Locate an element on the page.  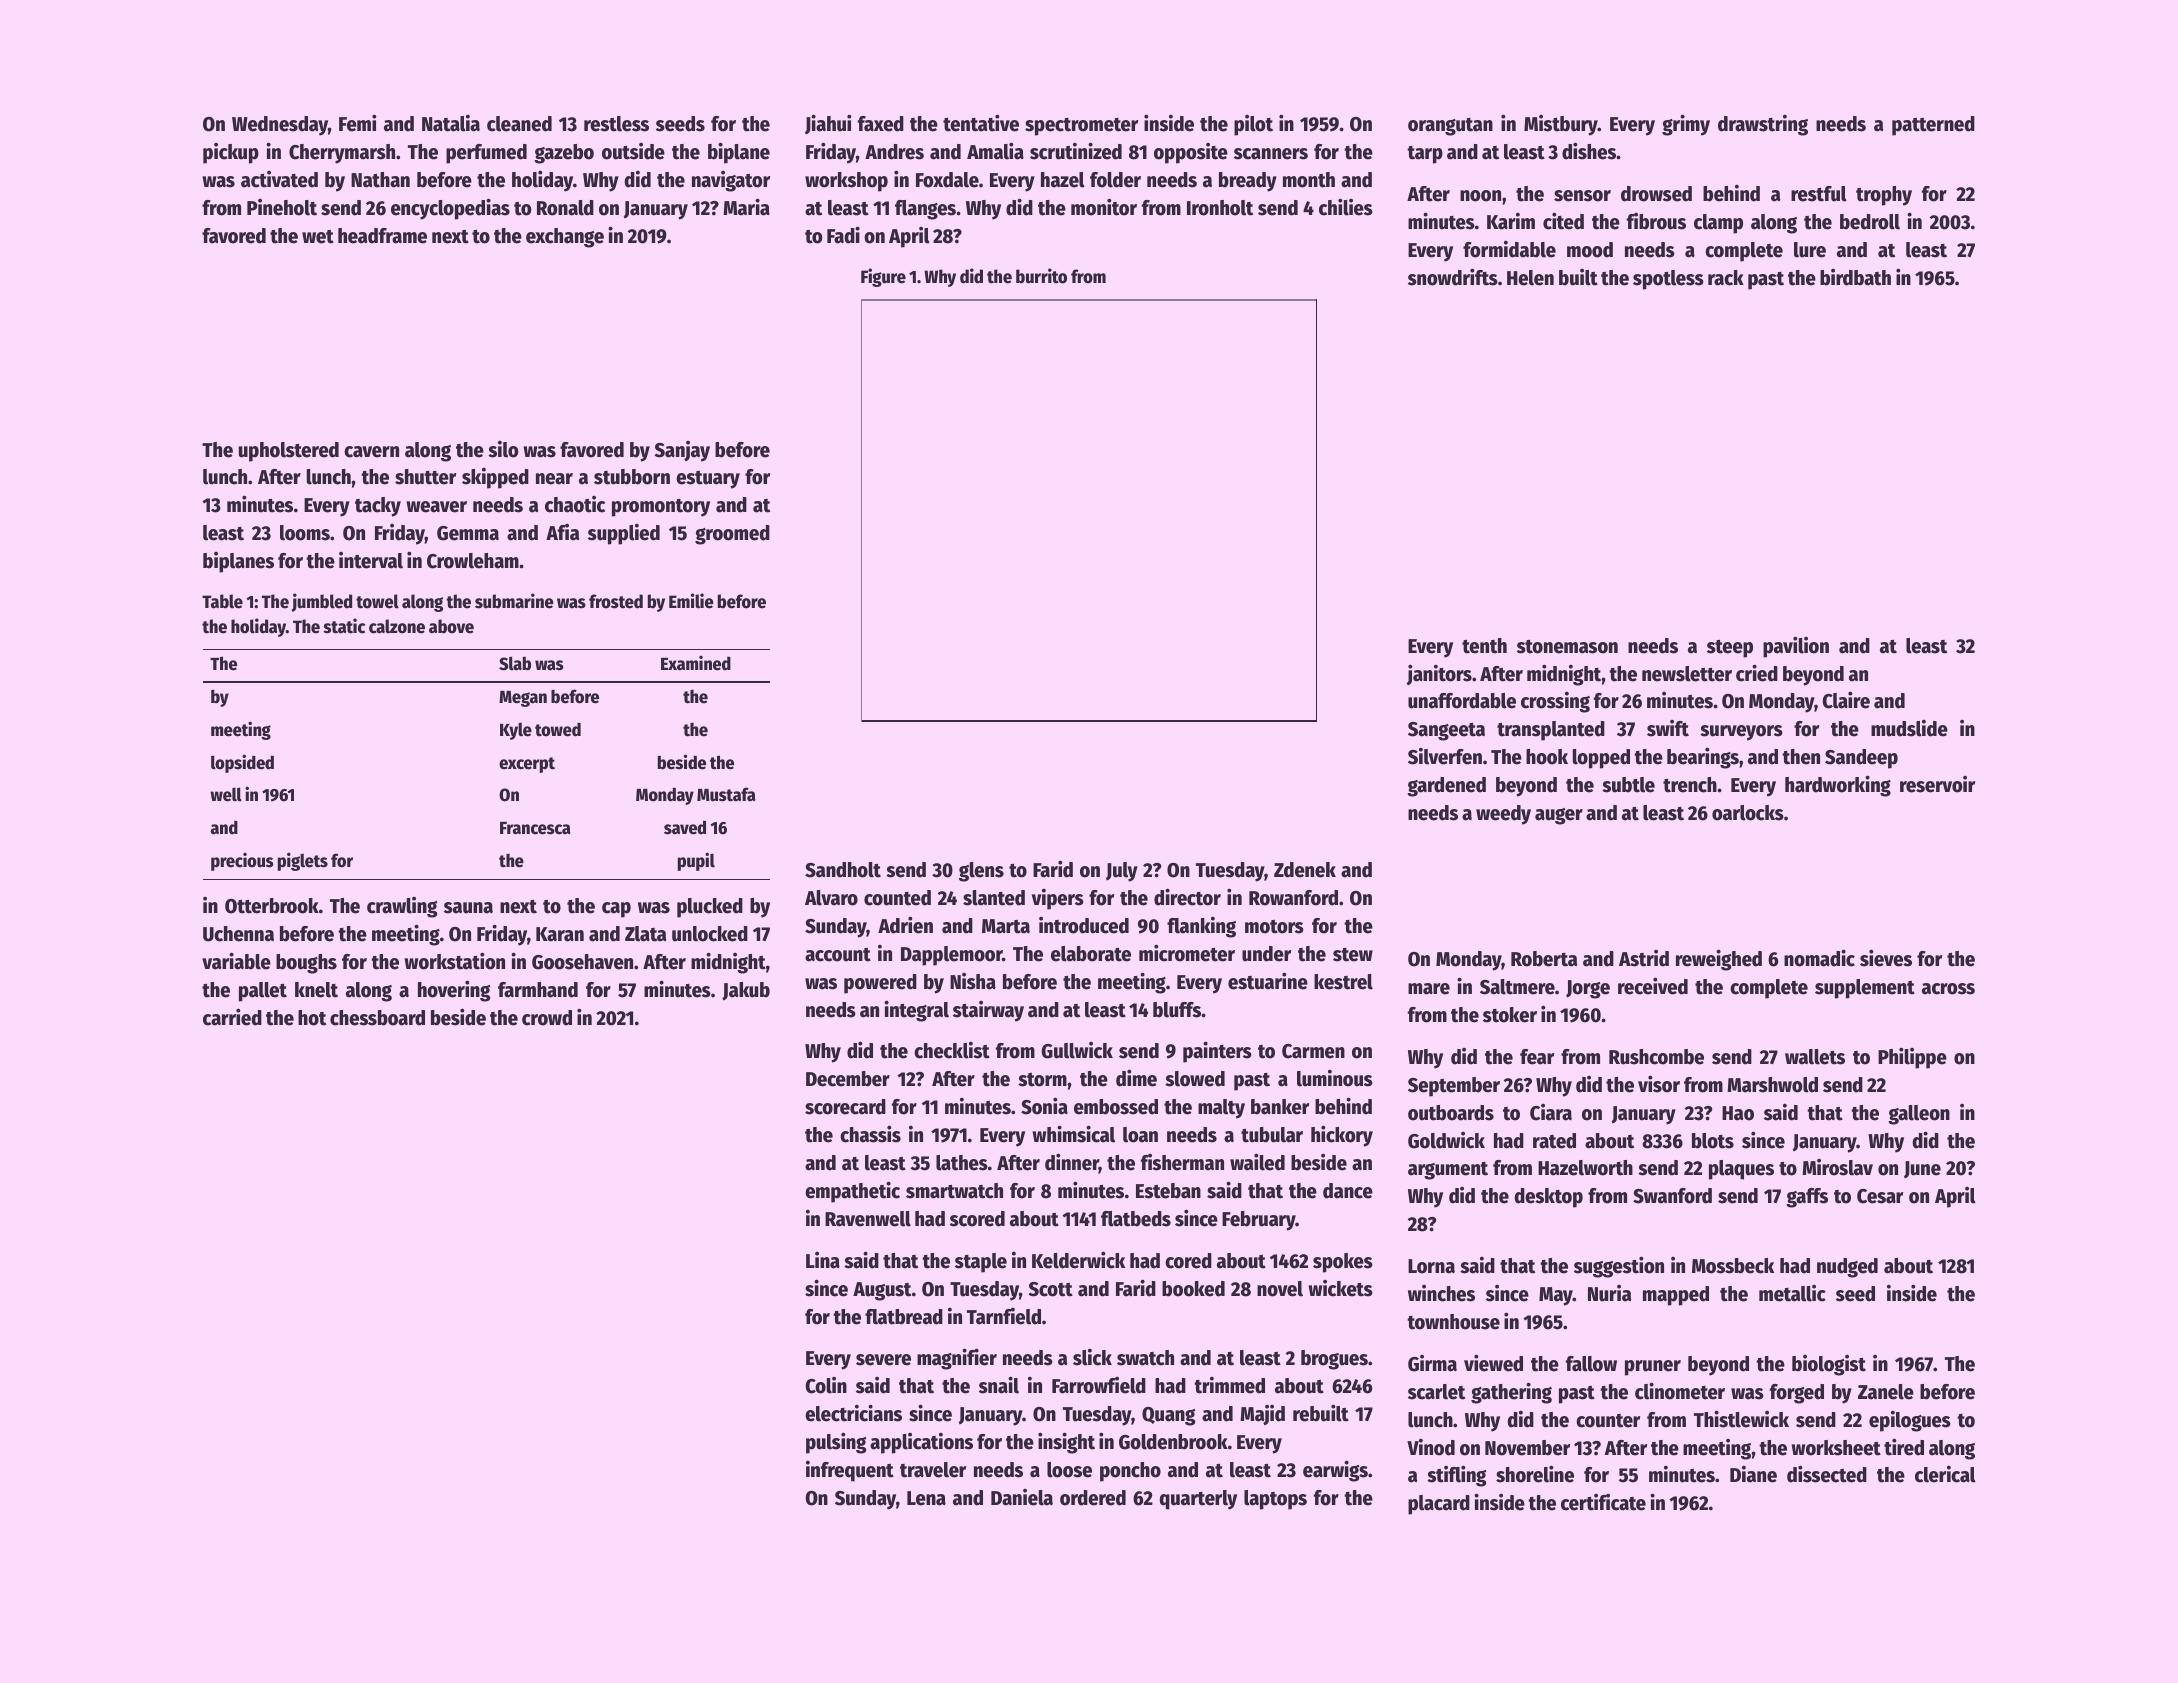
infrequent is located at coordinates (850, 1471).
